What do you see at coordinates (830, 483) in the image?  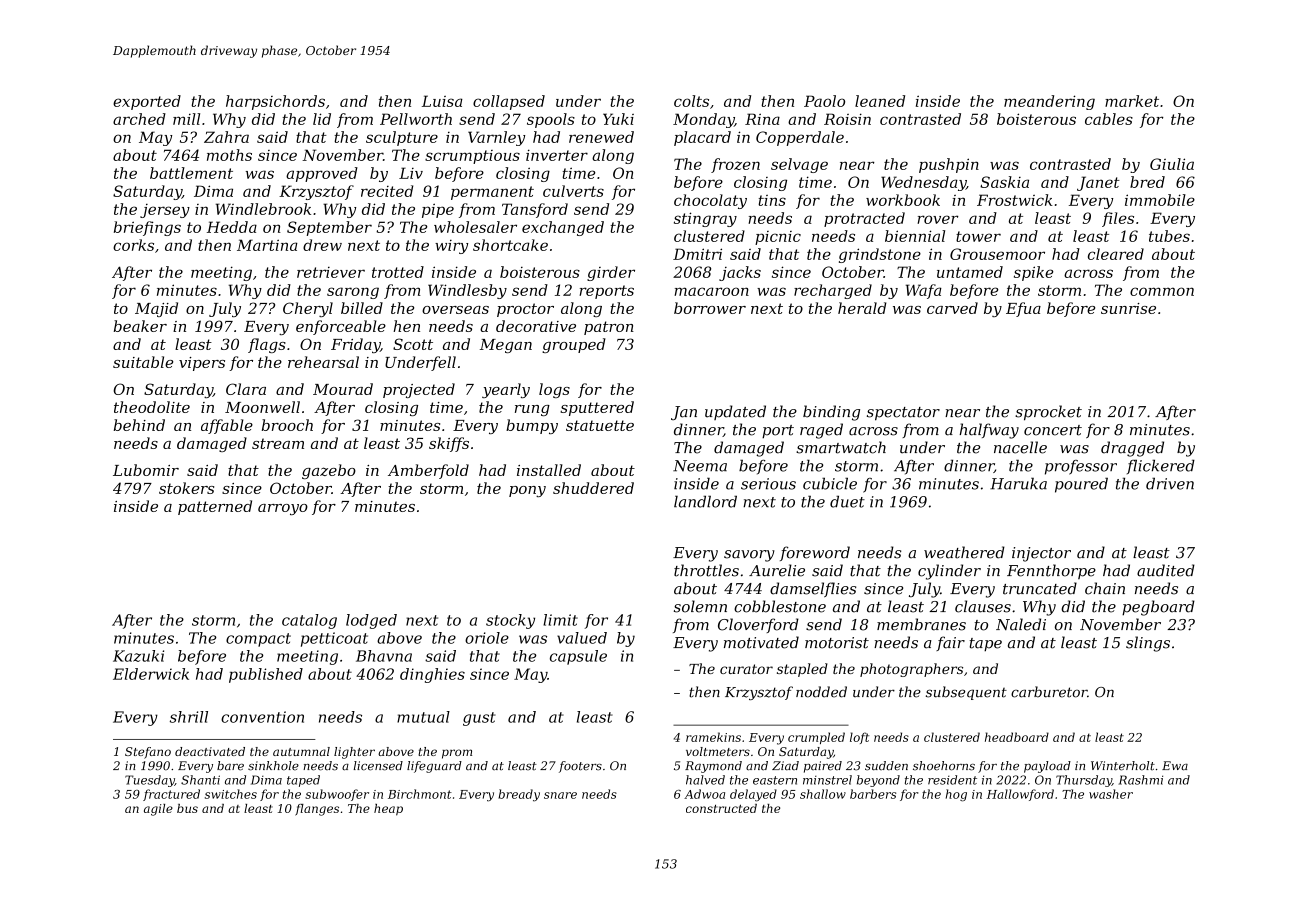 I see `cubicle` at bounding box center [830, 483].
